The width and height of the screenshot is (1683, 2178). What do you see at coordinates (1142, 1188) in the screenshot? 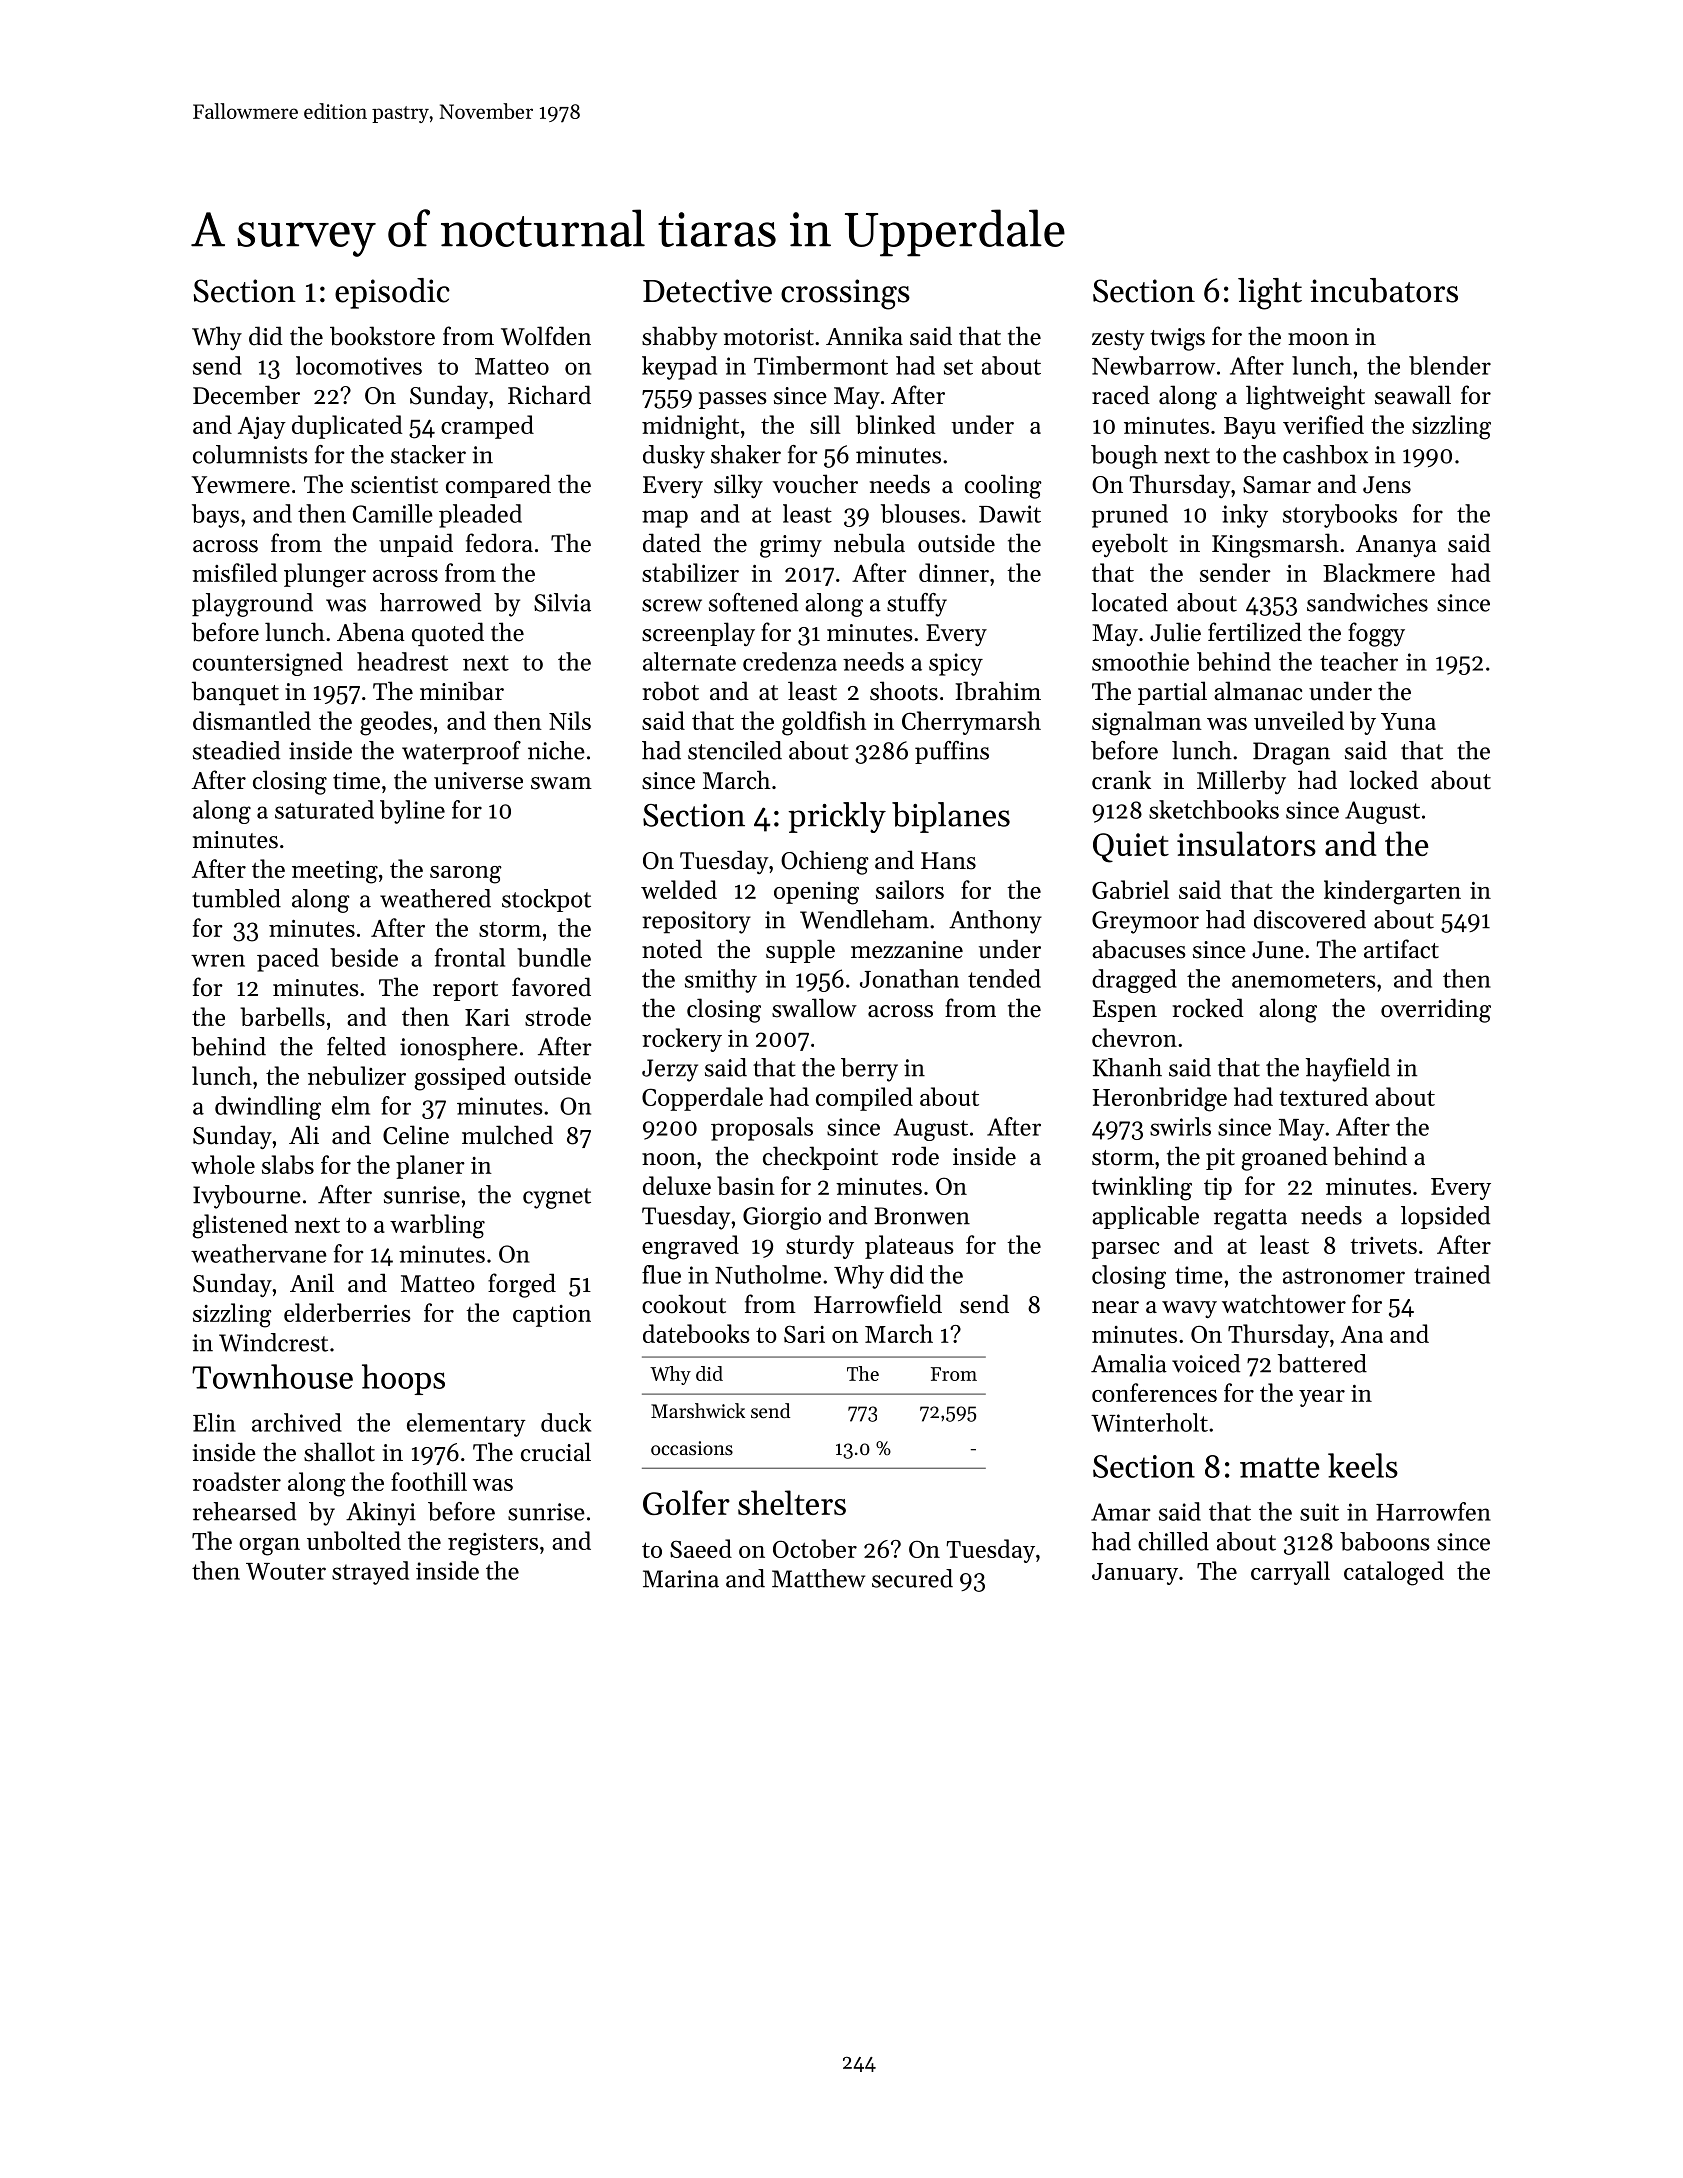
I see `twinkling` at bounding box center [1142, 1188].
